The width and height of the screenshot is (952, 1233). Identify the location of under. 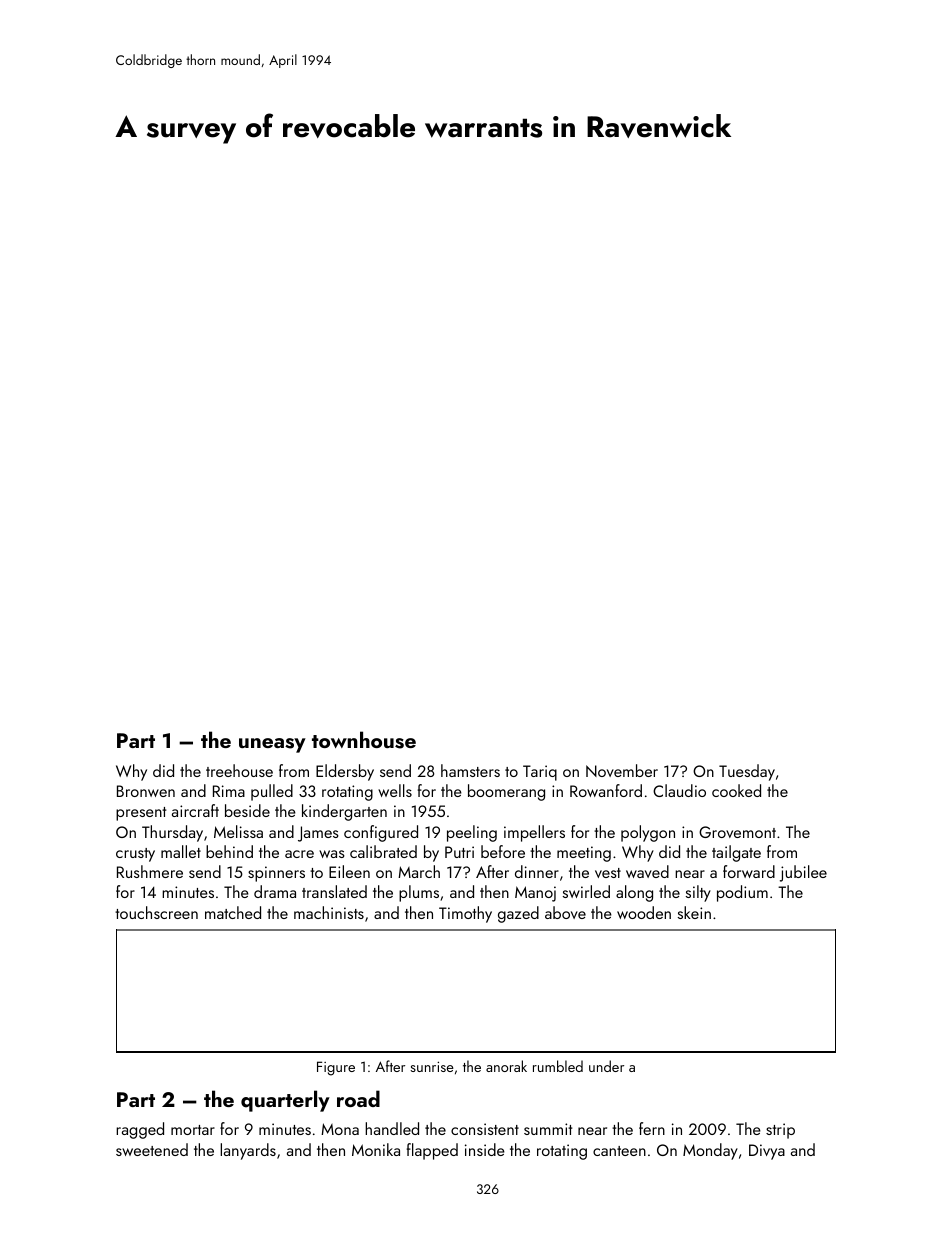
(606, 1066).
